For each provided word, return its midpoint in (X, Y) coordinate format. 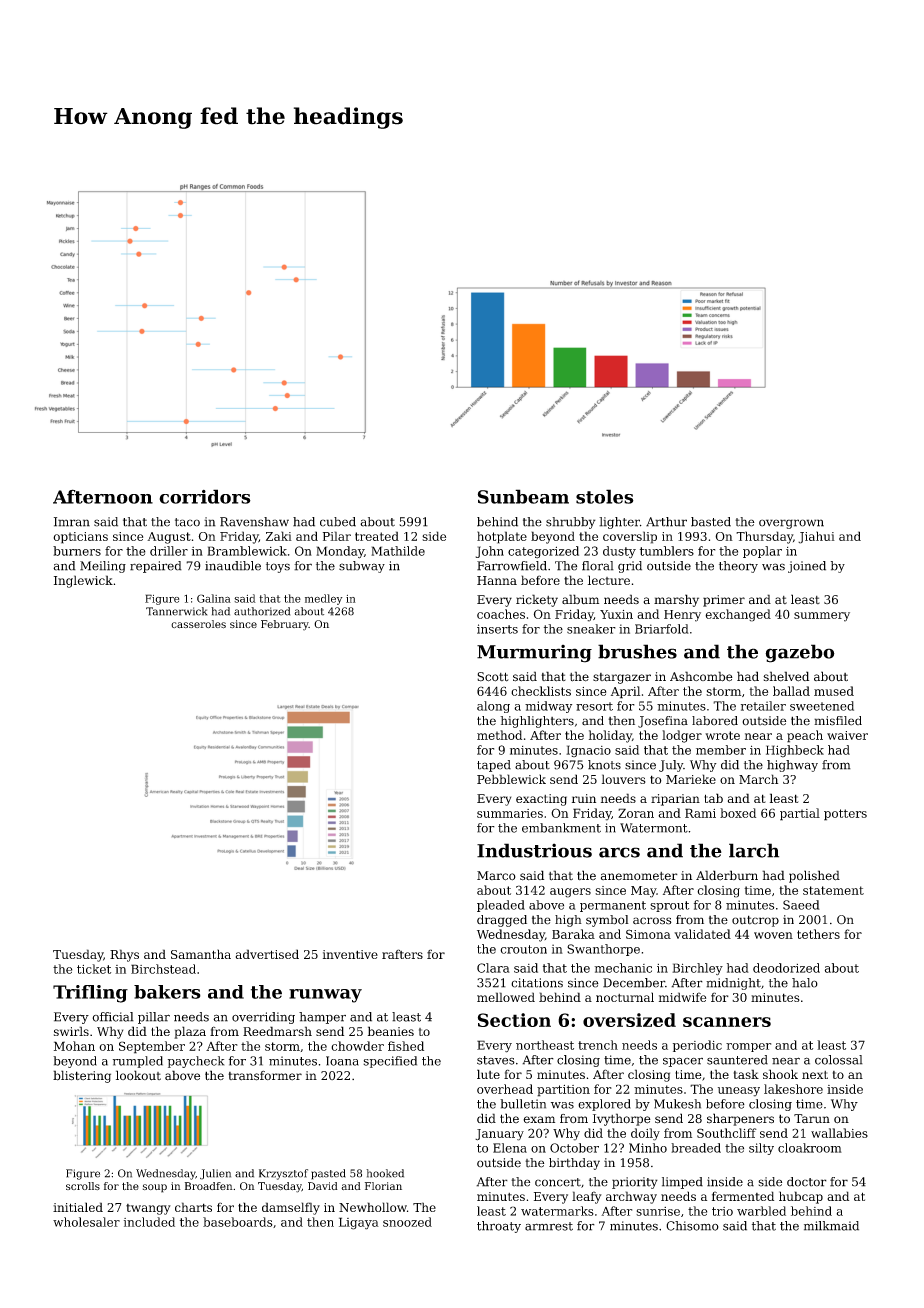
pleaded (501, 906)
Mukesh (677, 1104)
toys (278, 567)
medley (324, 599)
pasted (328, 1174)
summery (822, 617)
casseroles (198, 624)
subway (362, 567)
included (149, 1222)
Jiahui (816, 537)
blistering (82, 1076)
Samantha (201, 954)
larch (754, 850)
